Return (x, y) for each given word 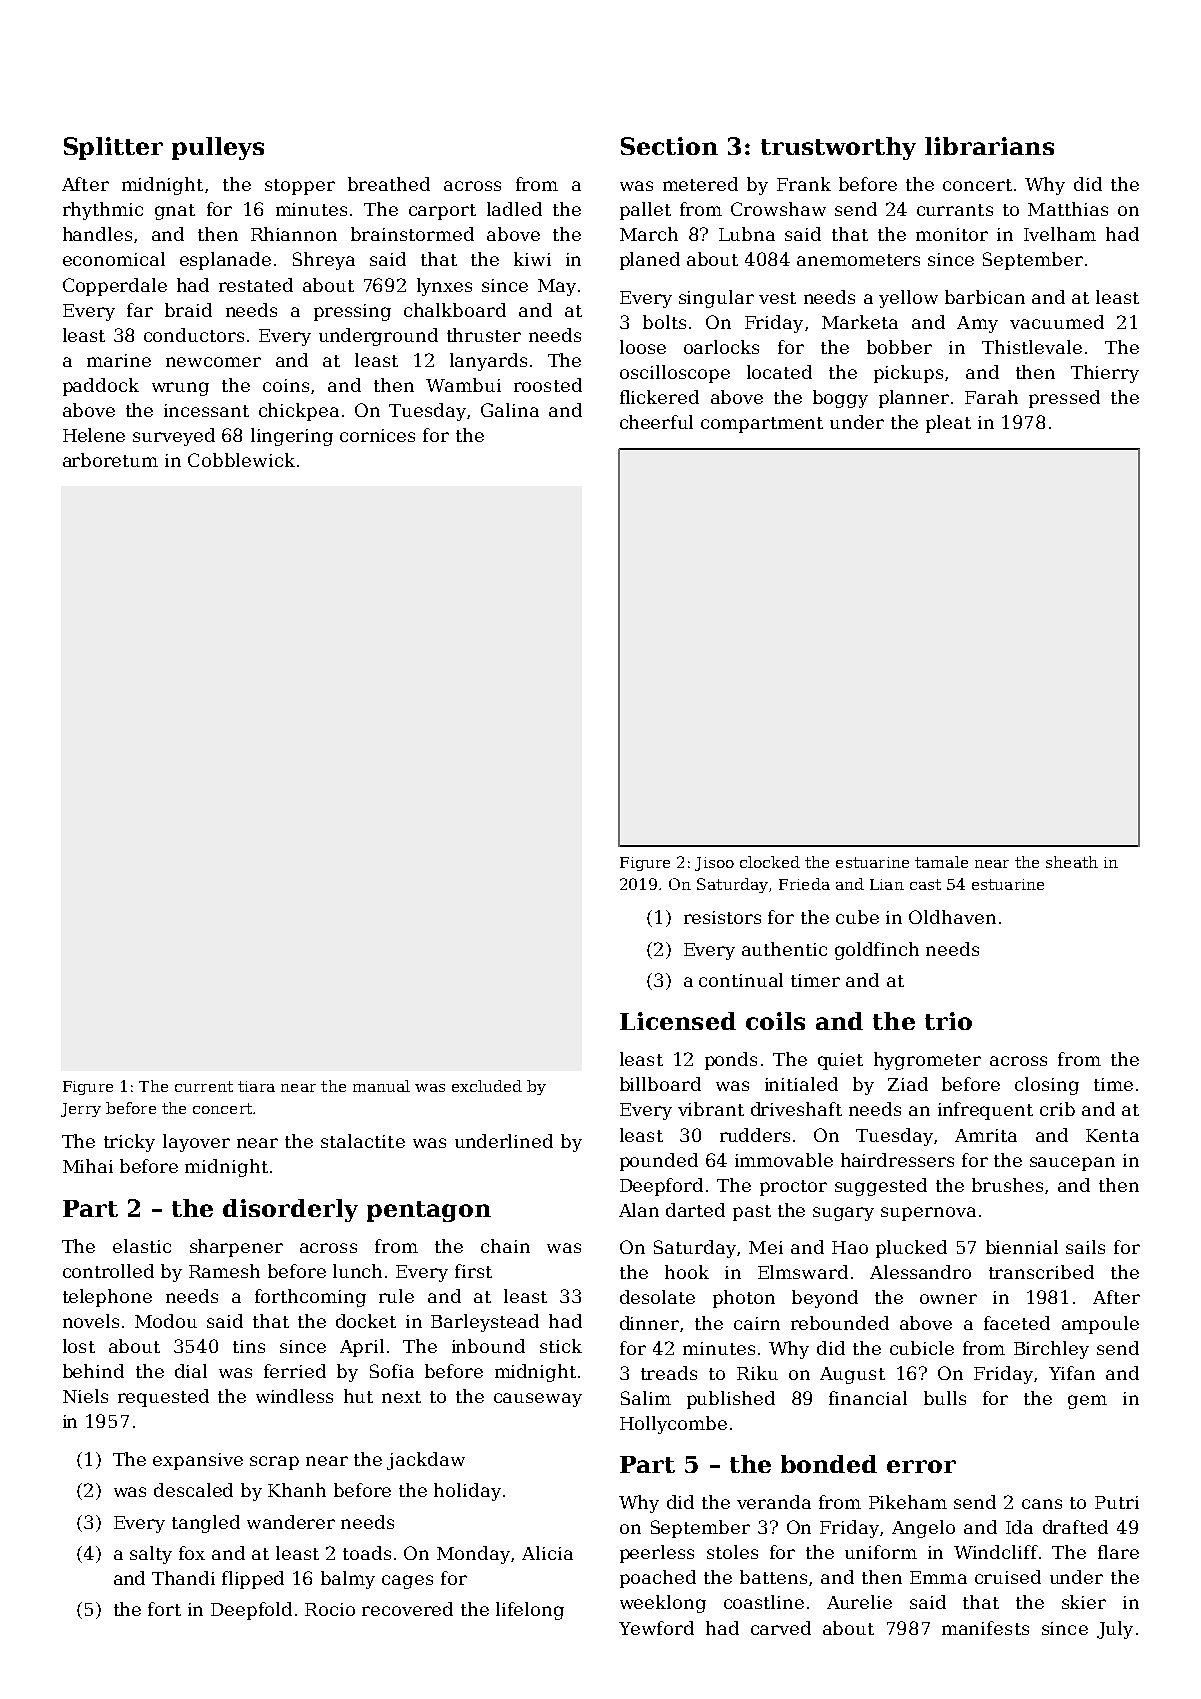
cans (1042, 1504)
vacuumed (1057, 322)
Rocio (330, 1609)
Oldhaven (952, 917)
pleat (948, 424)
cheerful (656, 422)
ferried (295, 1371)
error (921, 1466)
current (204, 1086)
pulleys (218, 148)
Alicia (547, 1553)
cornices (377, 435)
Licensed (678, 1021)
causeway (538, 1400)
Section (669, 146)
